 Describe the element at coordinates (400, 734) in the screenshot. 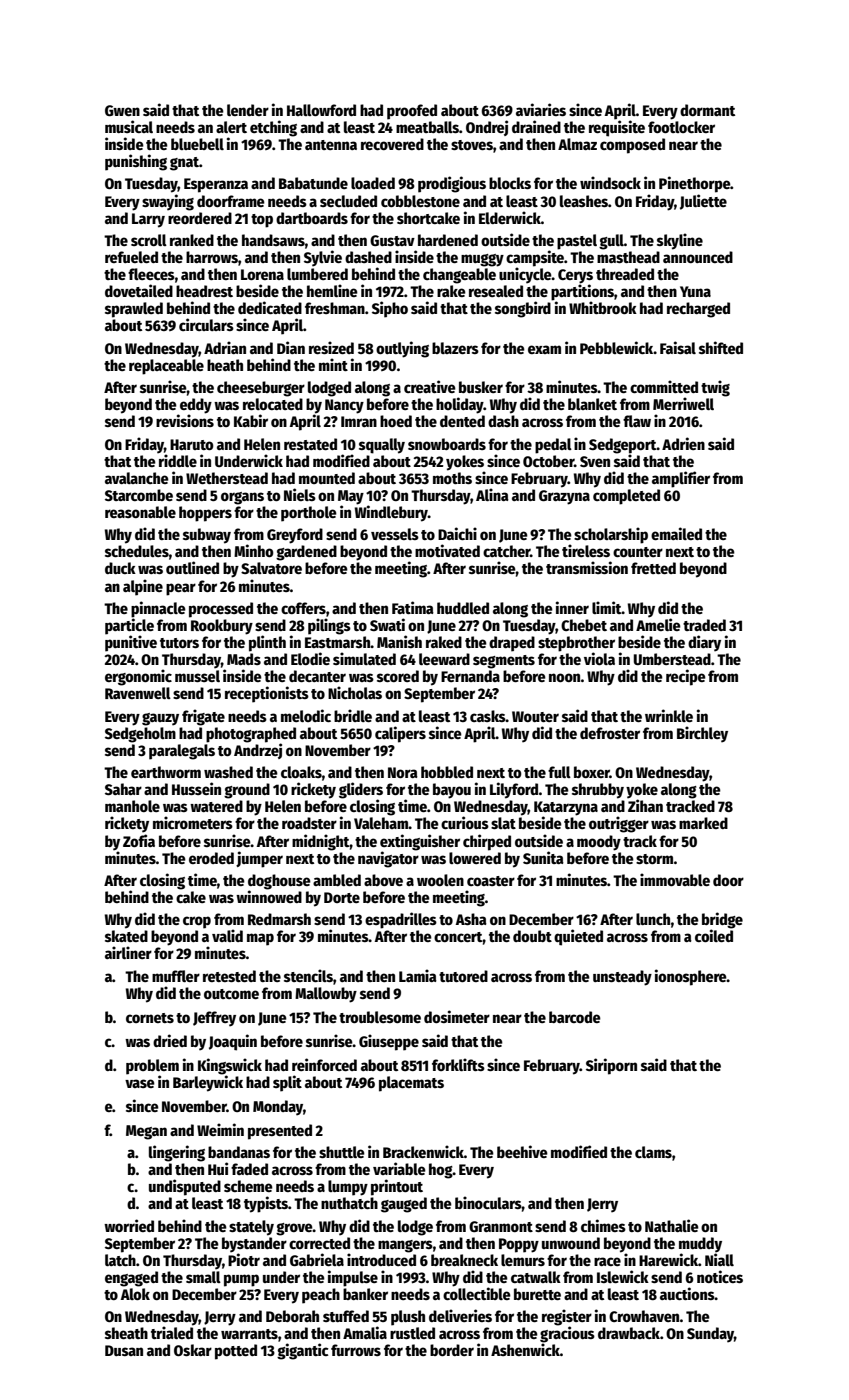

I see `calipers` at that location.
